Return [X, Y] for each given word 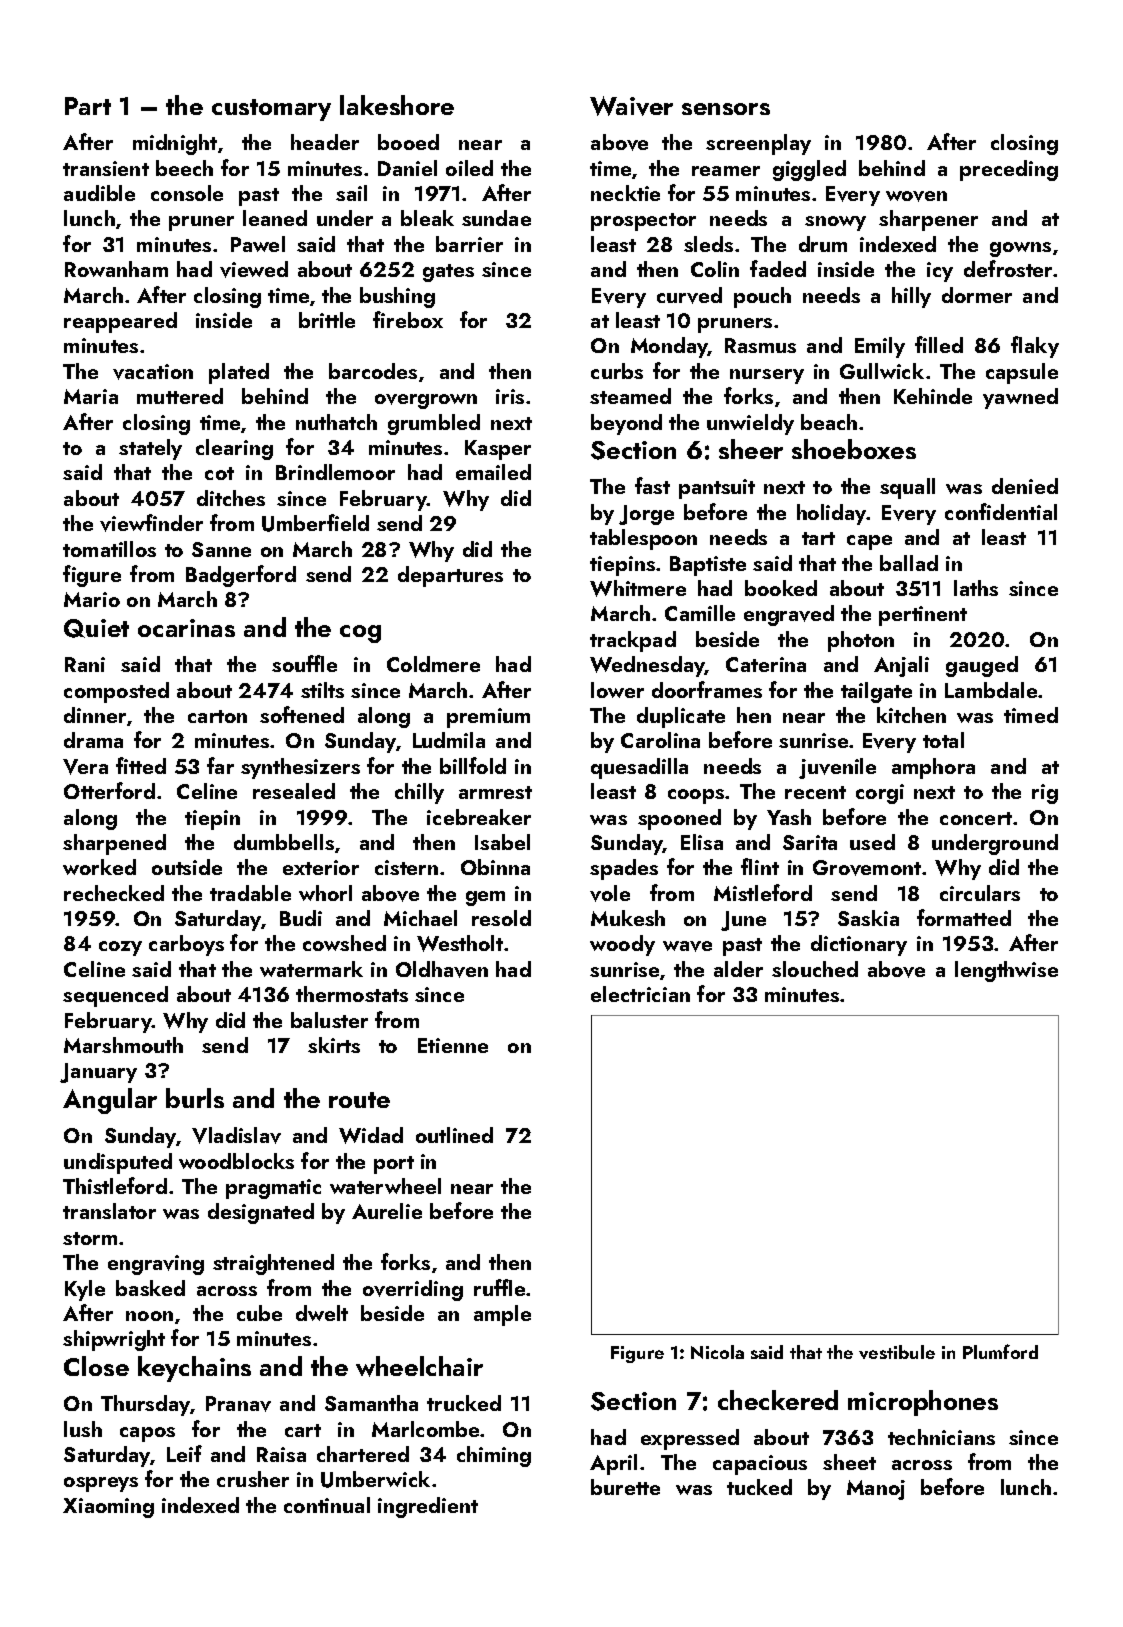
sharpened [114, 844]
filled [939, 344]
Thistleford [115, 1185]
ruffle [499, 1287]
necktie [625, 193]
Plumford [1000, 1351]
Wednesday [647, 666]
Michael [420, 918]
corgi [880, 794]
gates [448, 273]
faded [778, 268]
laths [976, 588]
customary [271, 110]
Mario [92, 599]
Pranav [238, 1404]
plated [239, 373]
